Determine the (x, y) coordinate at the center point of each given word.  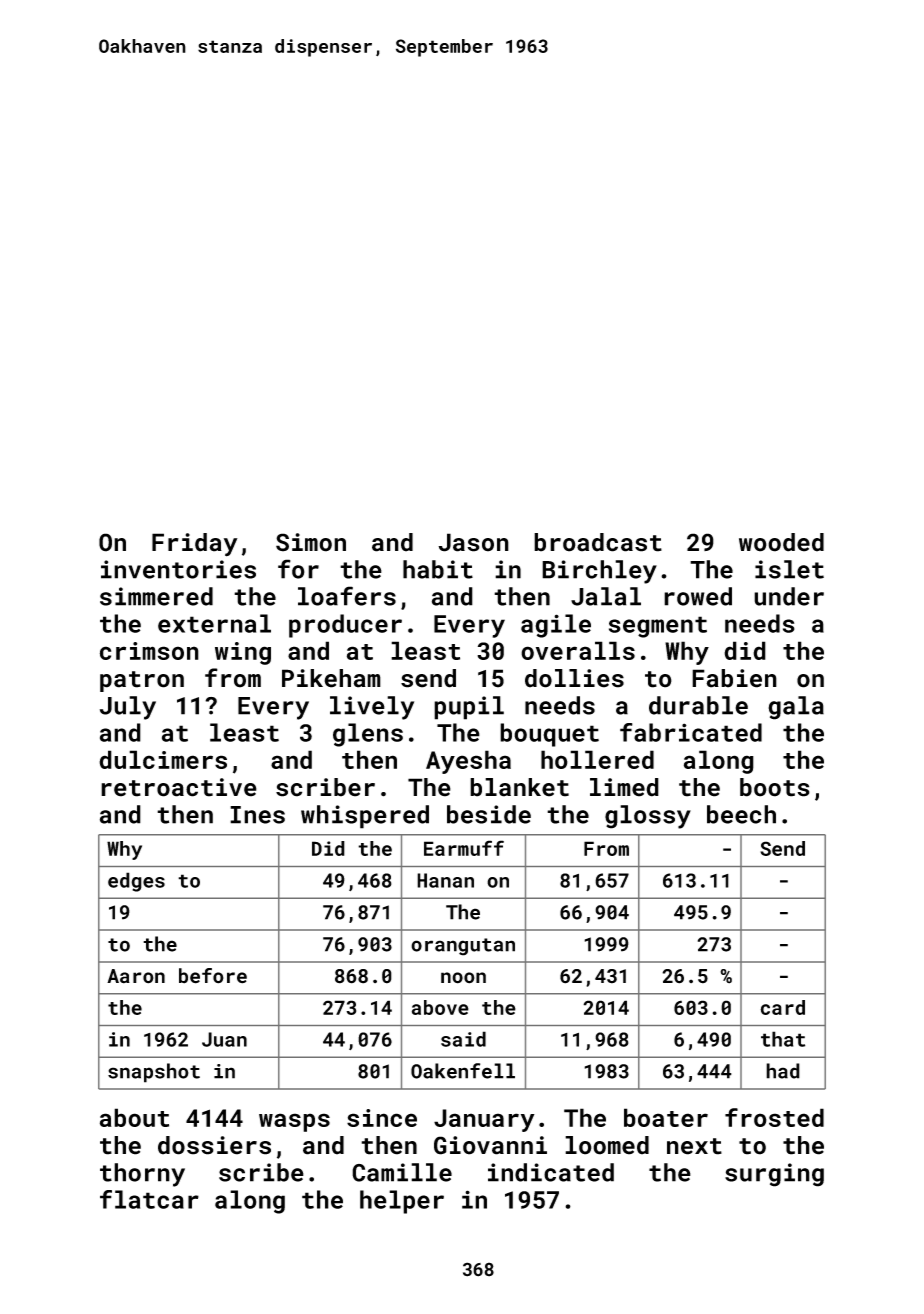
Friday (195, 545)
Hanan (445, 880)
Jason (473, 542)
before (213, 976)
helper (402, 1202)
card (782, 1007)
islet (789, 569)
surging (774, 1175)
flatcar (149, 1199)
